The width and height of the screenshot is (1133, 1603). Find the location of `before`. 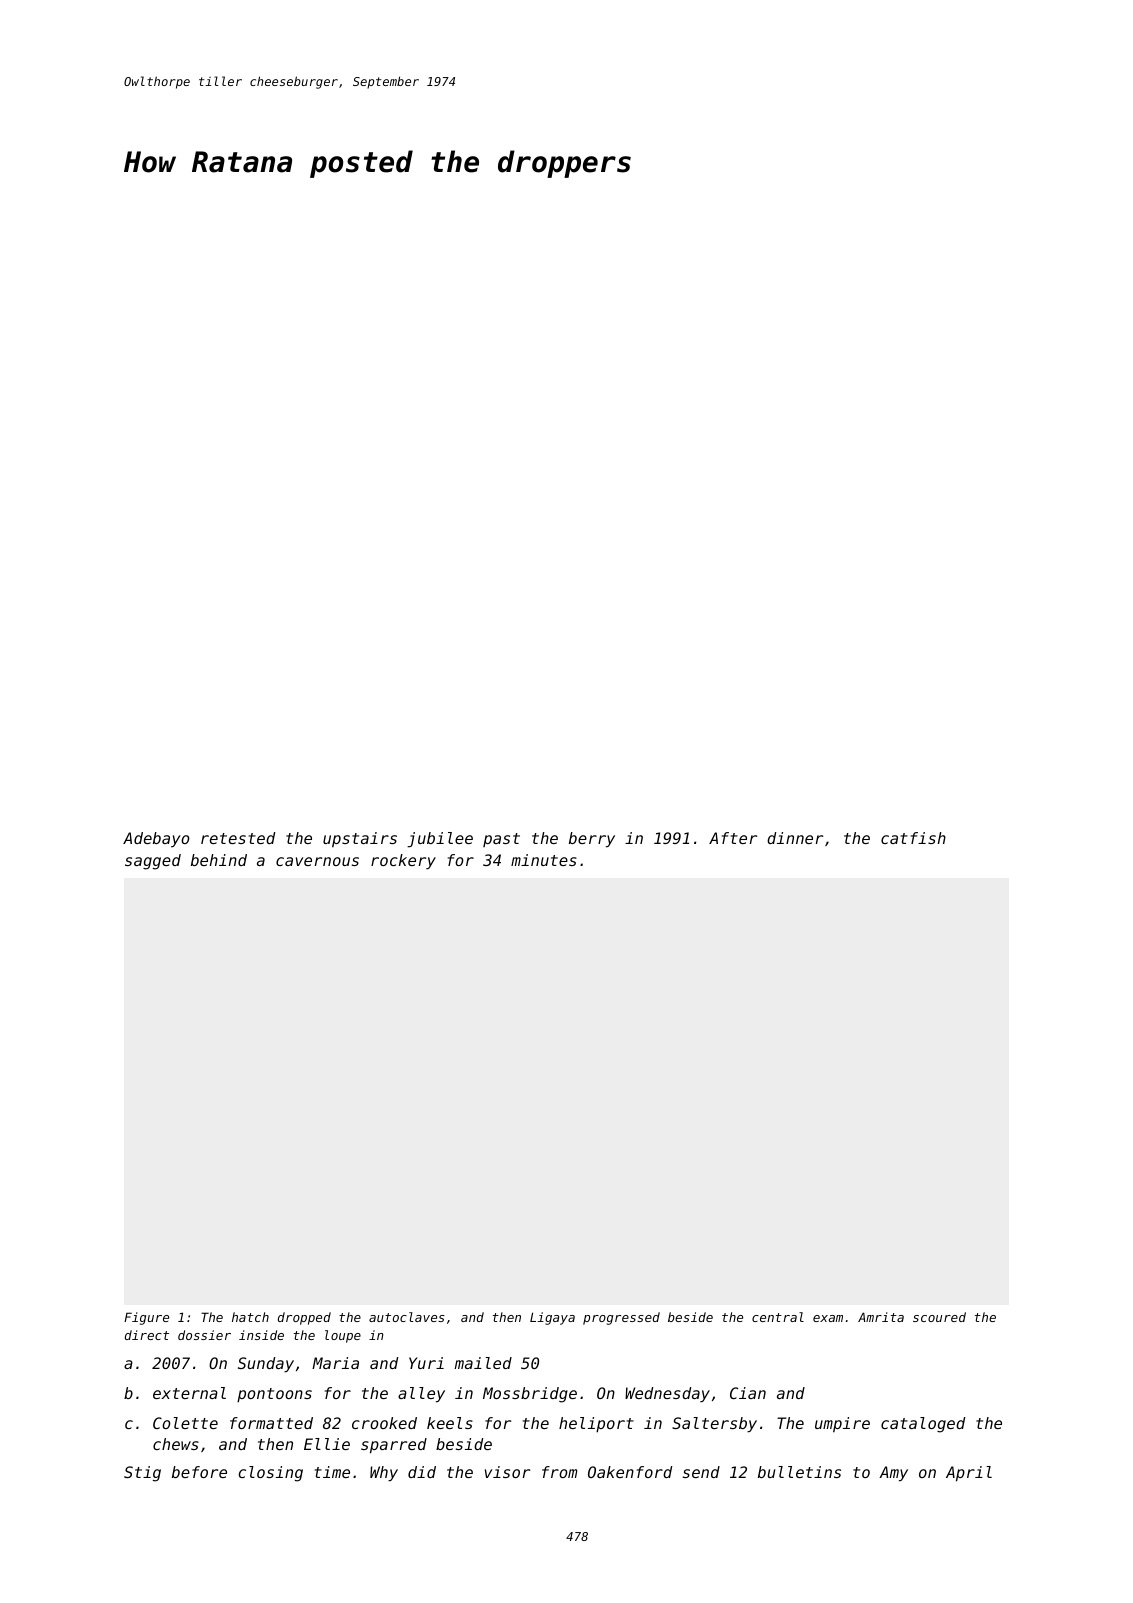

before is located at coordinates (199, 1472).
